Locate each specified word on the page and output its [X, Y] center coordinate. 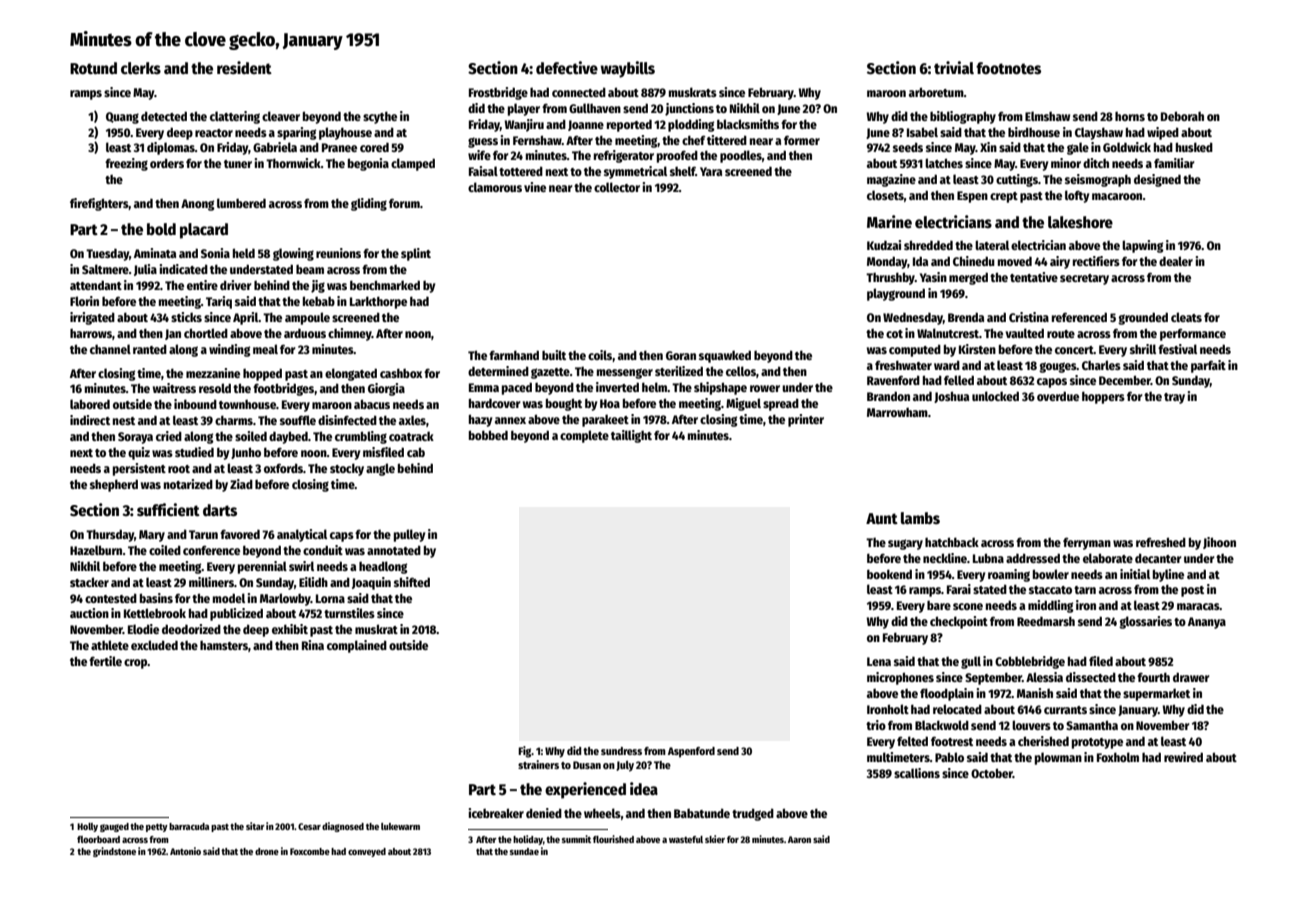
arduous [305, 333]
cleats [1186, 317]
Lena [879, 661]
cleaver [281, 116]
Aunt [882, 518]
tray [1174, 398]
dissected [1091, 677]
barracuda [189, 826]
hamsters [224, 645]
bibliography [963, 117]
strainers [538, 764]
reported [629, 126]
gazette [550, 373]
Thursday [110, 535]
